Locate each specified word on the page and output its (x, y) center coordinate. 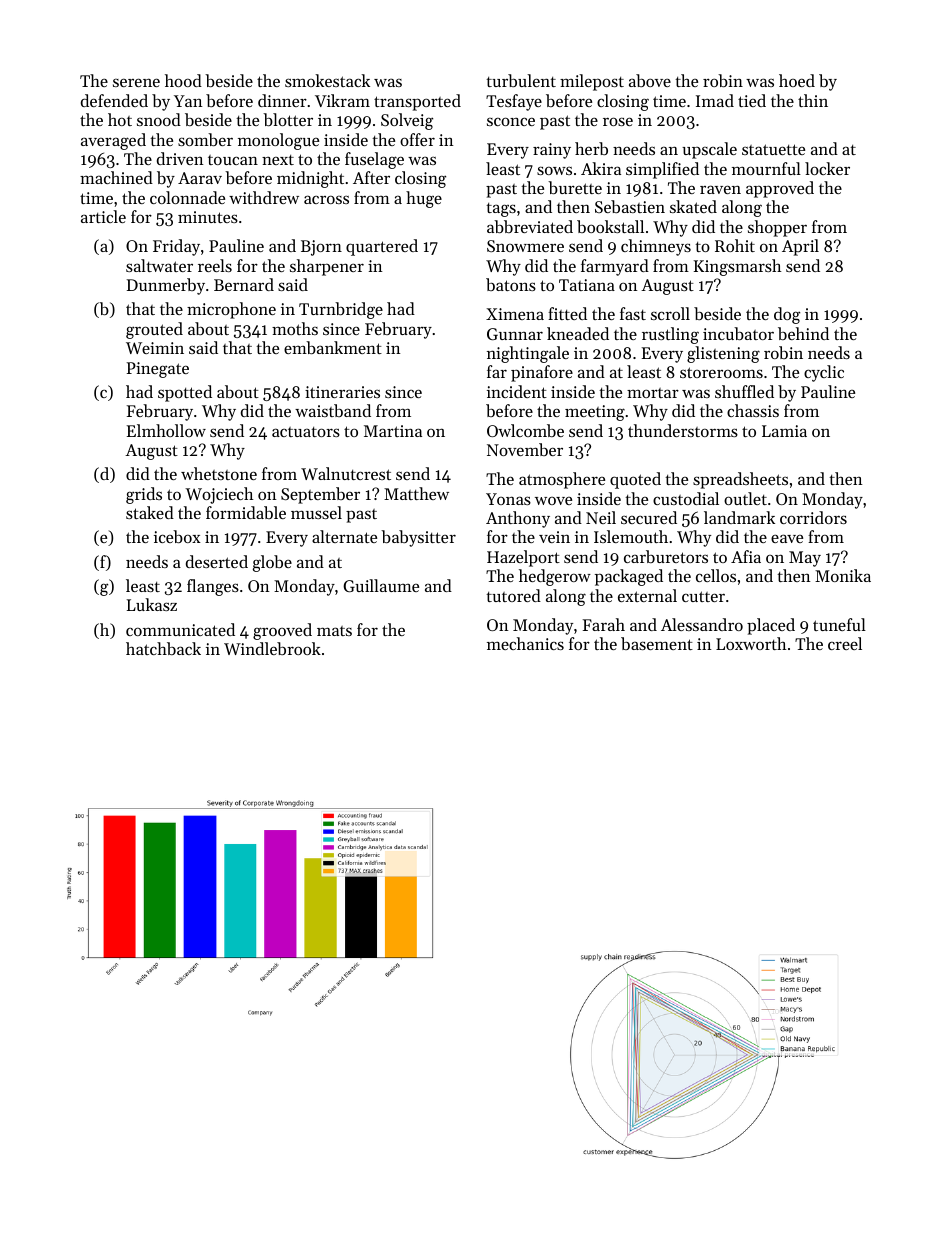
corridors (813, 517)
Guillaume (381, 585)
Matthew (416, 493)
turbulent (521, 80)
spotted (185, 393)
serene (136, 82)
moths (295, 328)
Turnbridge (341, 310)
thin (813, 100)
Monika (843, 575)
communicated (180, 629)
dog (787, 315)
